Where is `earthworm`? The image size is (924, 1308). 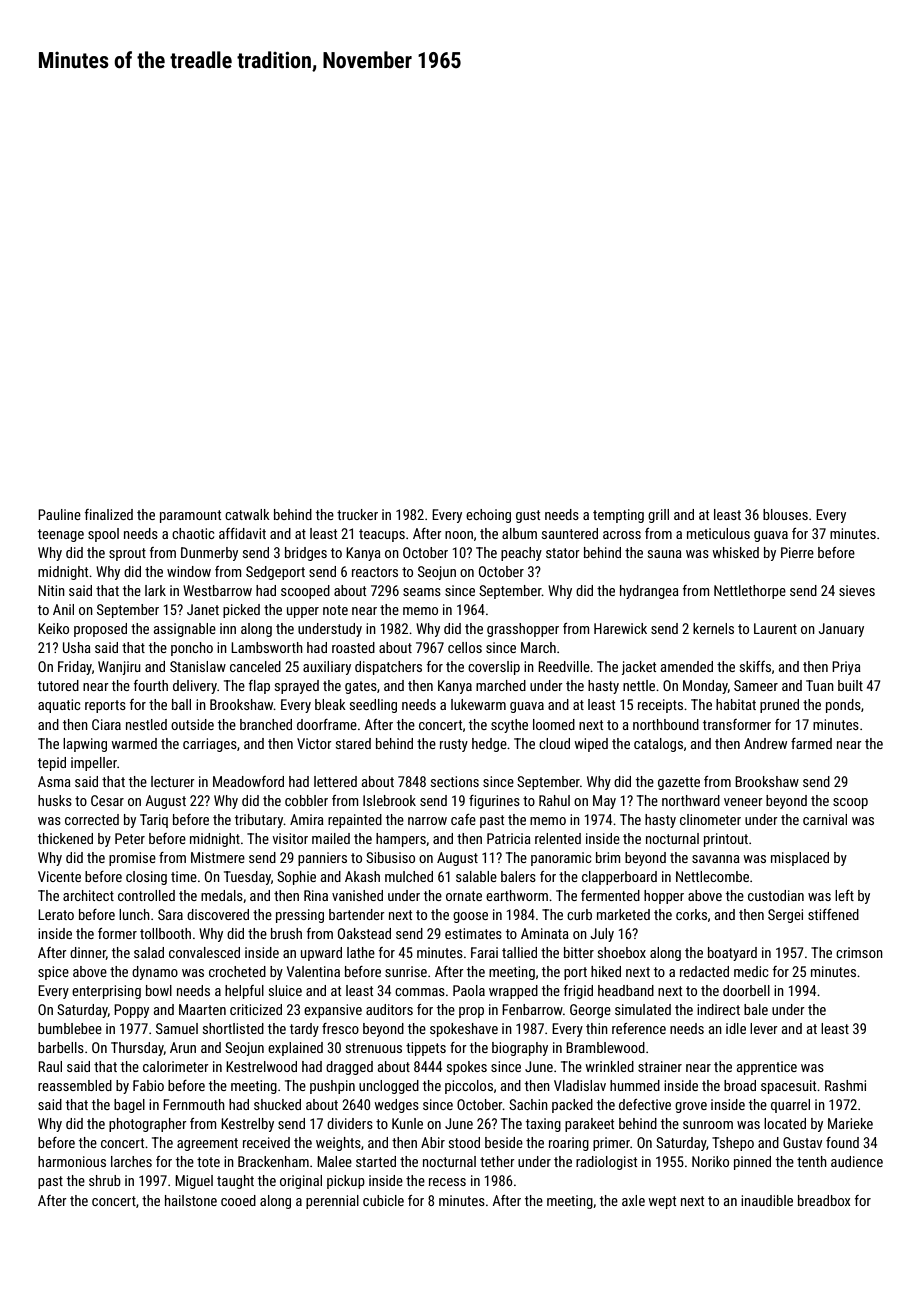
earthworm is located at coordinates (517, 895).
